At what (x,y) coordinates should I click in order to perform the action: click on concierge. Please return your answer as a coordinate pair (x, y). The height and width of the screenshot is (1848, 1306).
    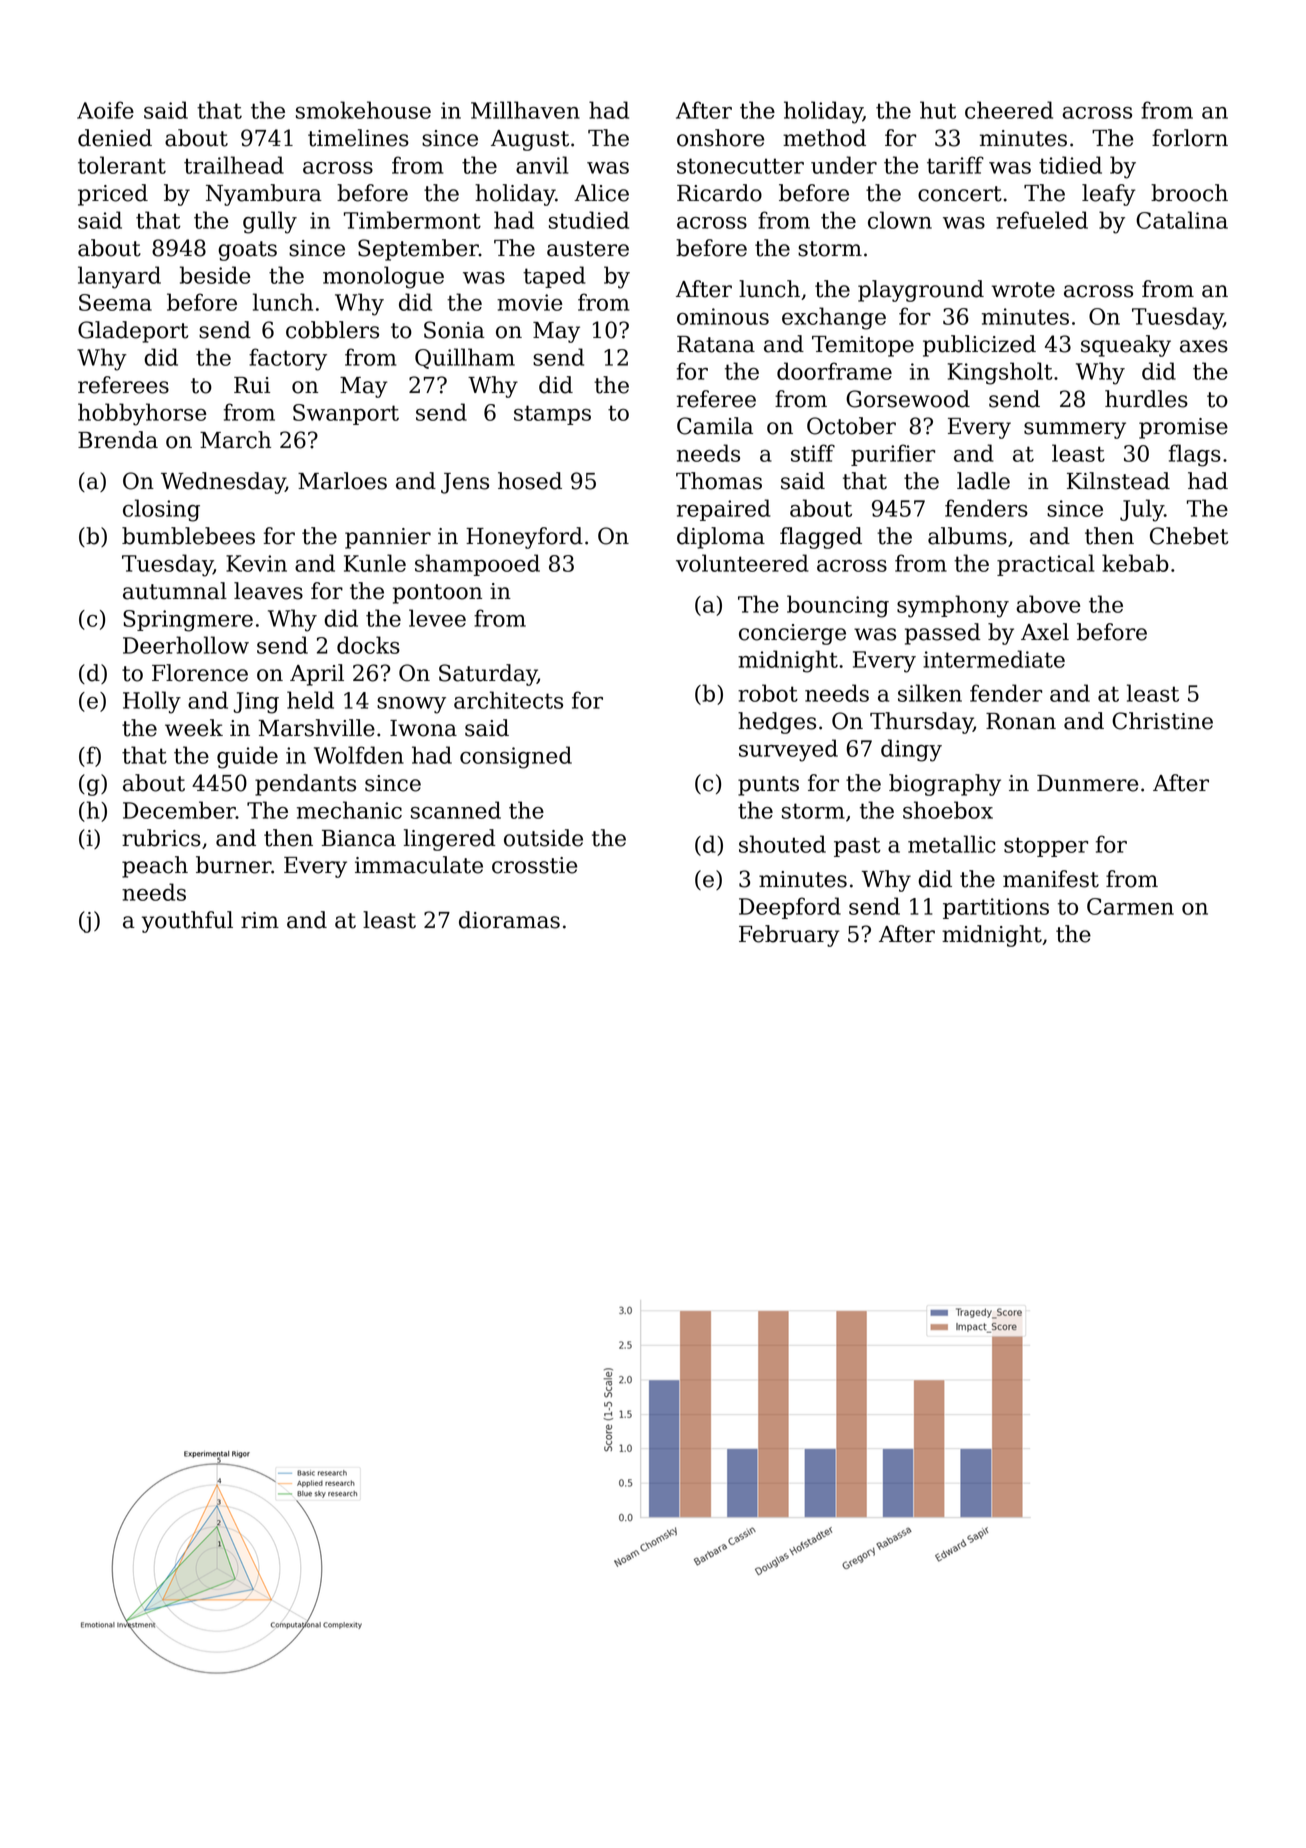
    Looking at the image, I should click on (792, 634).
